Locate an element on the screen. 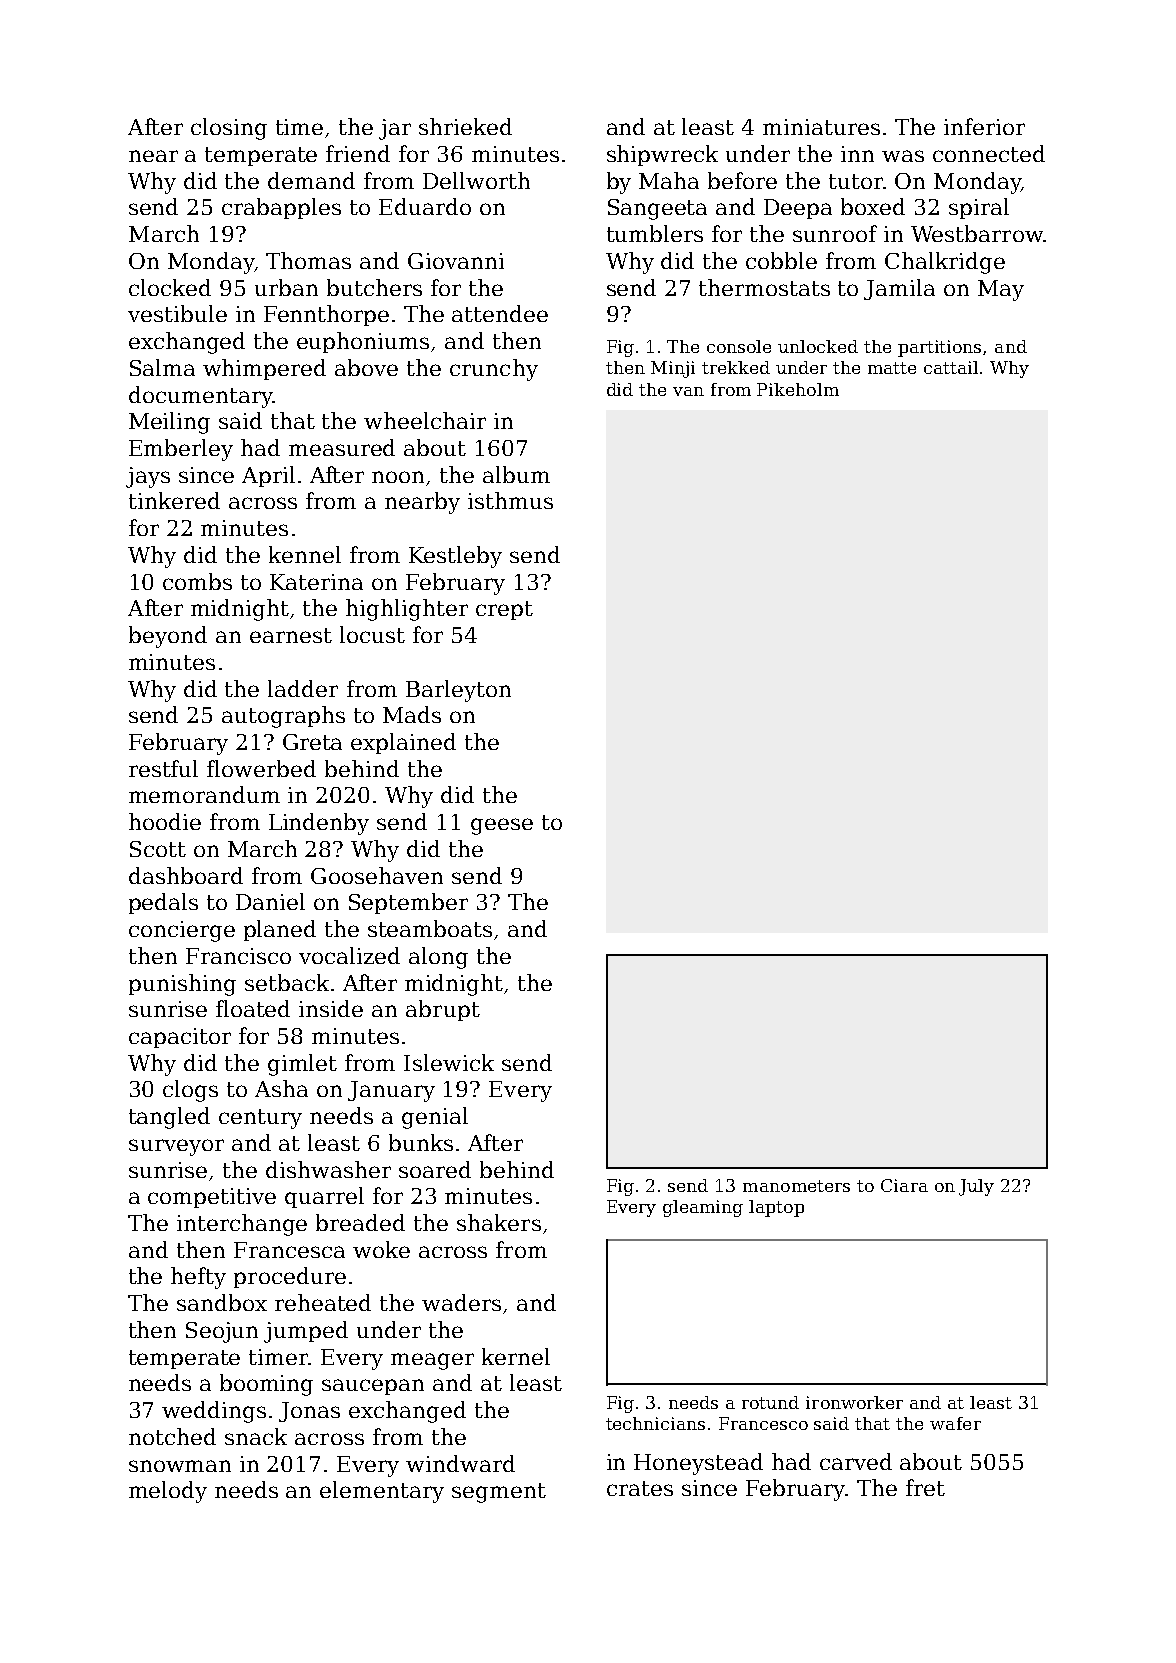 The height and width of the screenshot is (1663, 1176). July is located at coordinates (976, 1187).
